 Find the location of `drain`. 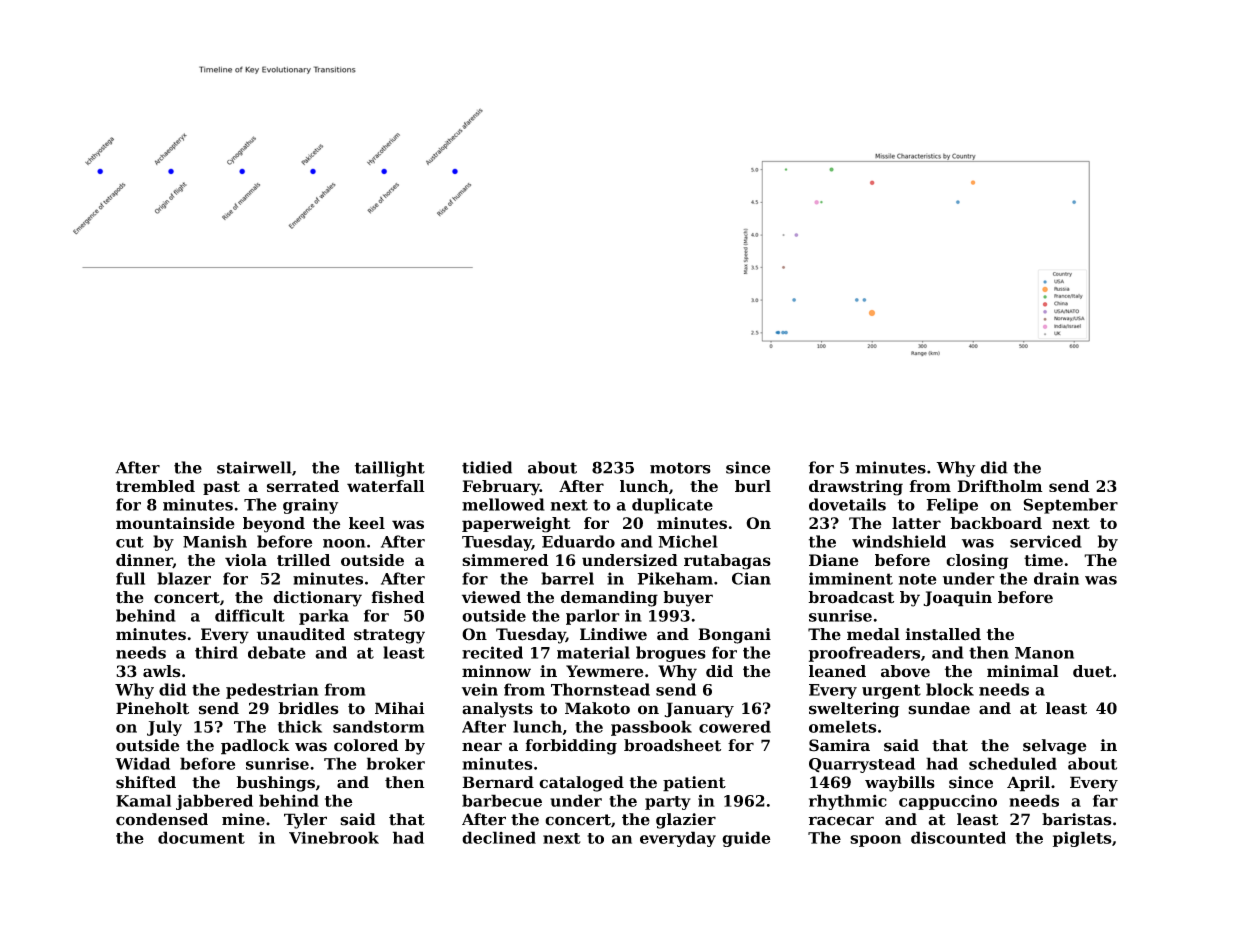

drain is located at coordinates (1056, 578).
